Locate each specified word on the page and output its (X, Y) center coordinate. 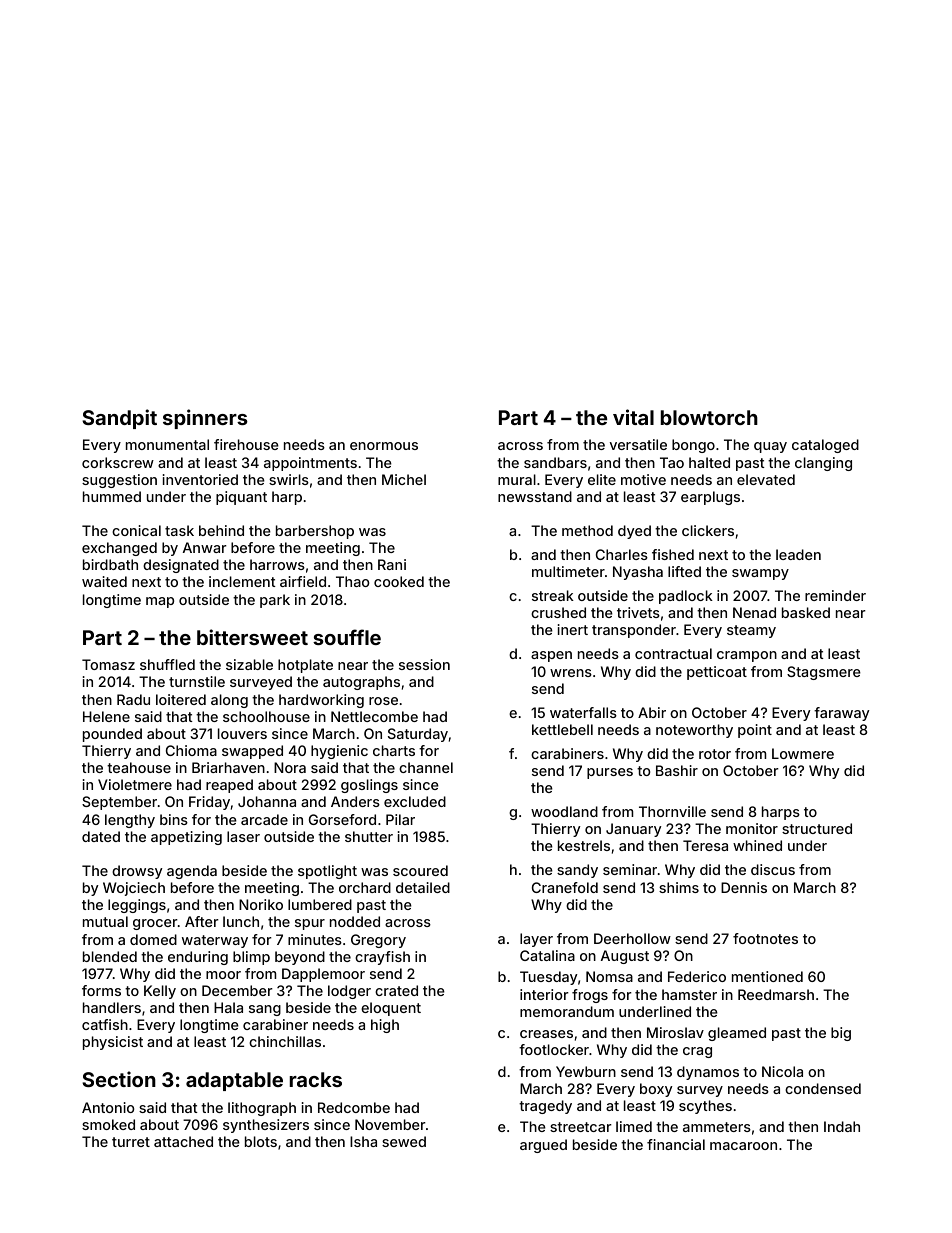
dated (101, 836)
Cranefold (565, 887)
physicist (113, 1043)
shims (679, 887)
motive (643, 479)
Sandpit (119, 419)
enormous (384, 446)
